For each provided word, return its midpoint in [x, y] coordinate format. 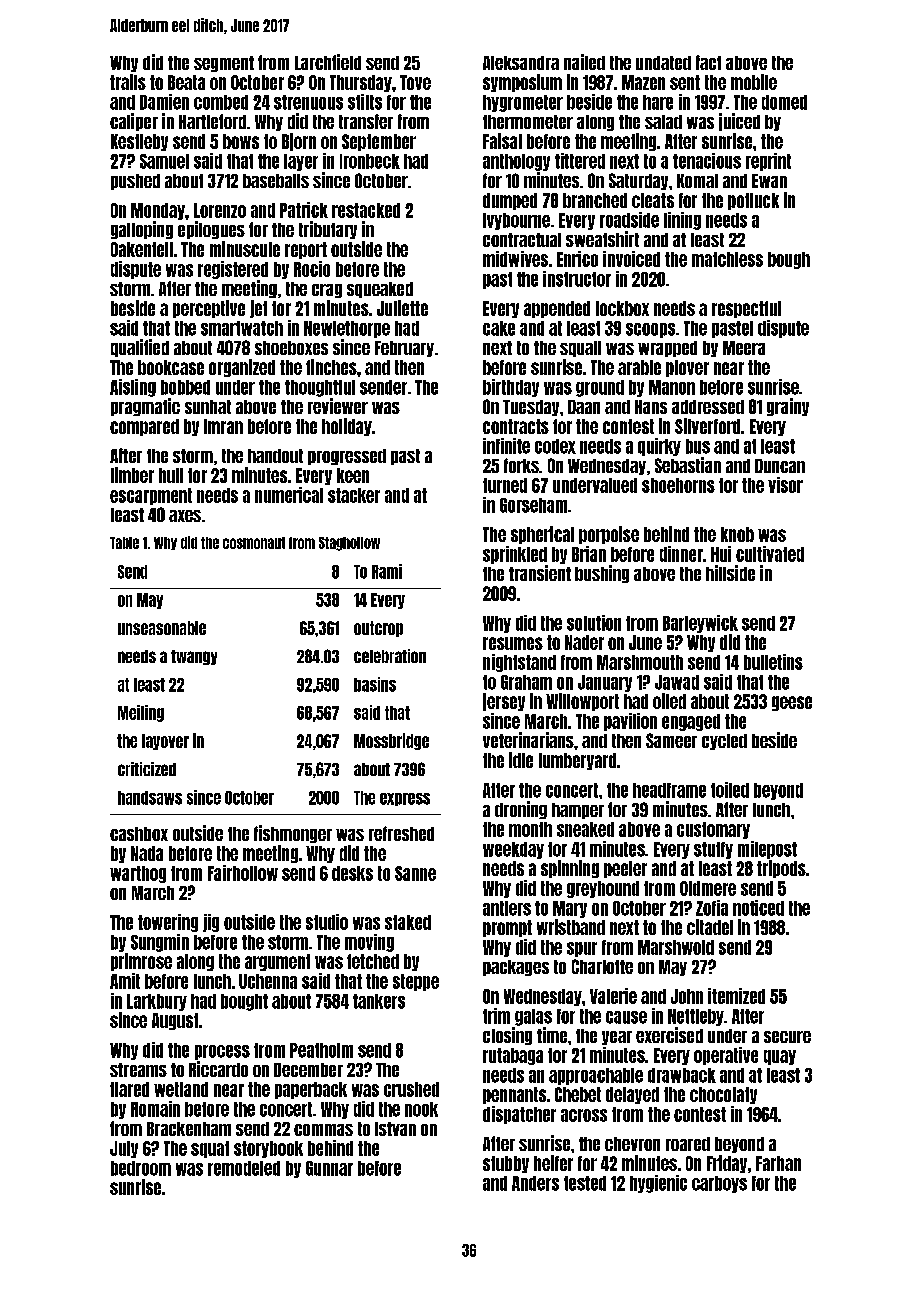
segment [224, 64]
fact [708, 62]
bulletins [773, 662]
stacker [354, 495]
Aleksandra [521, 63]
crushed [411, 1089]
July [124, 1149]
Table [124, 543]
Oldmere [708, 888]
